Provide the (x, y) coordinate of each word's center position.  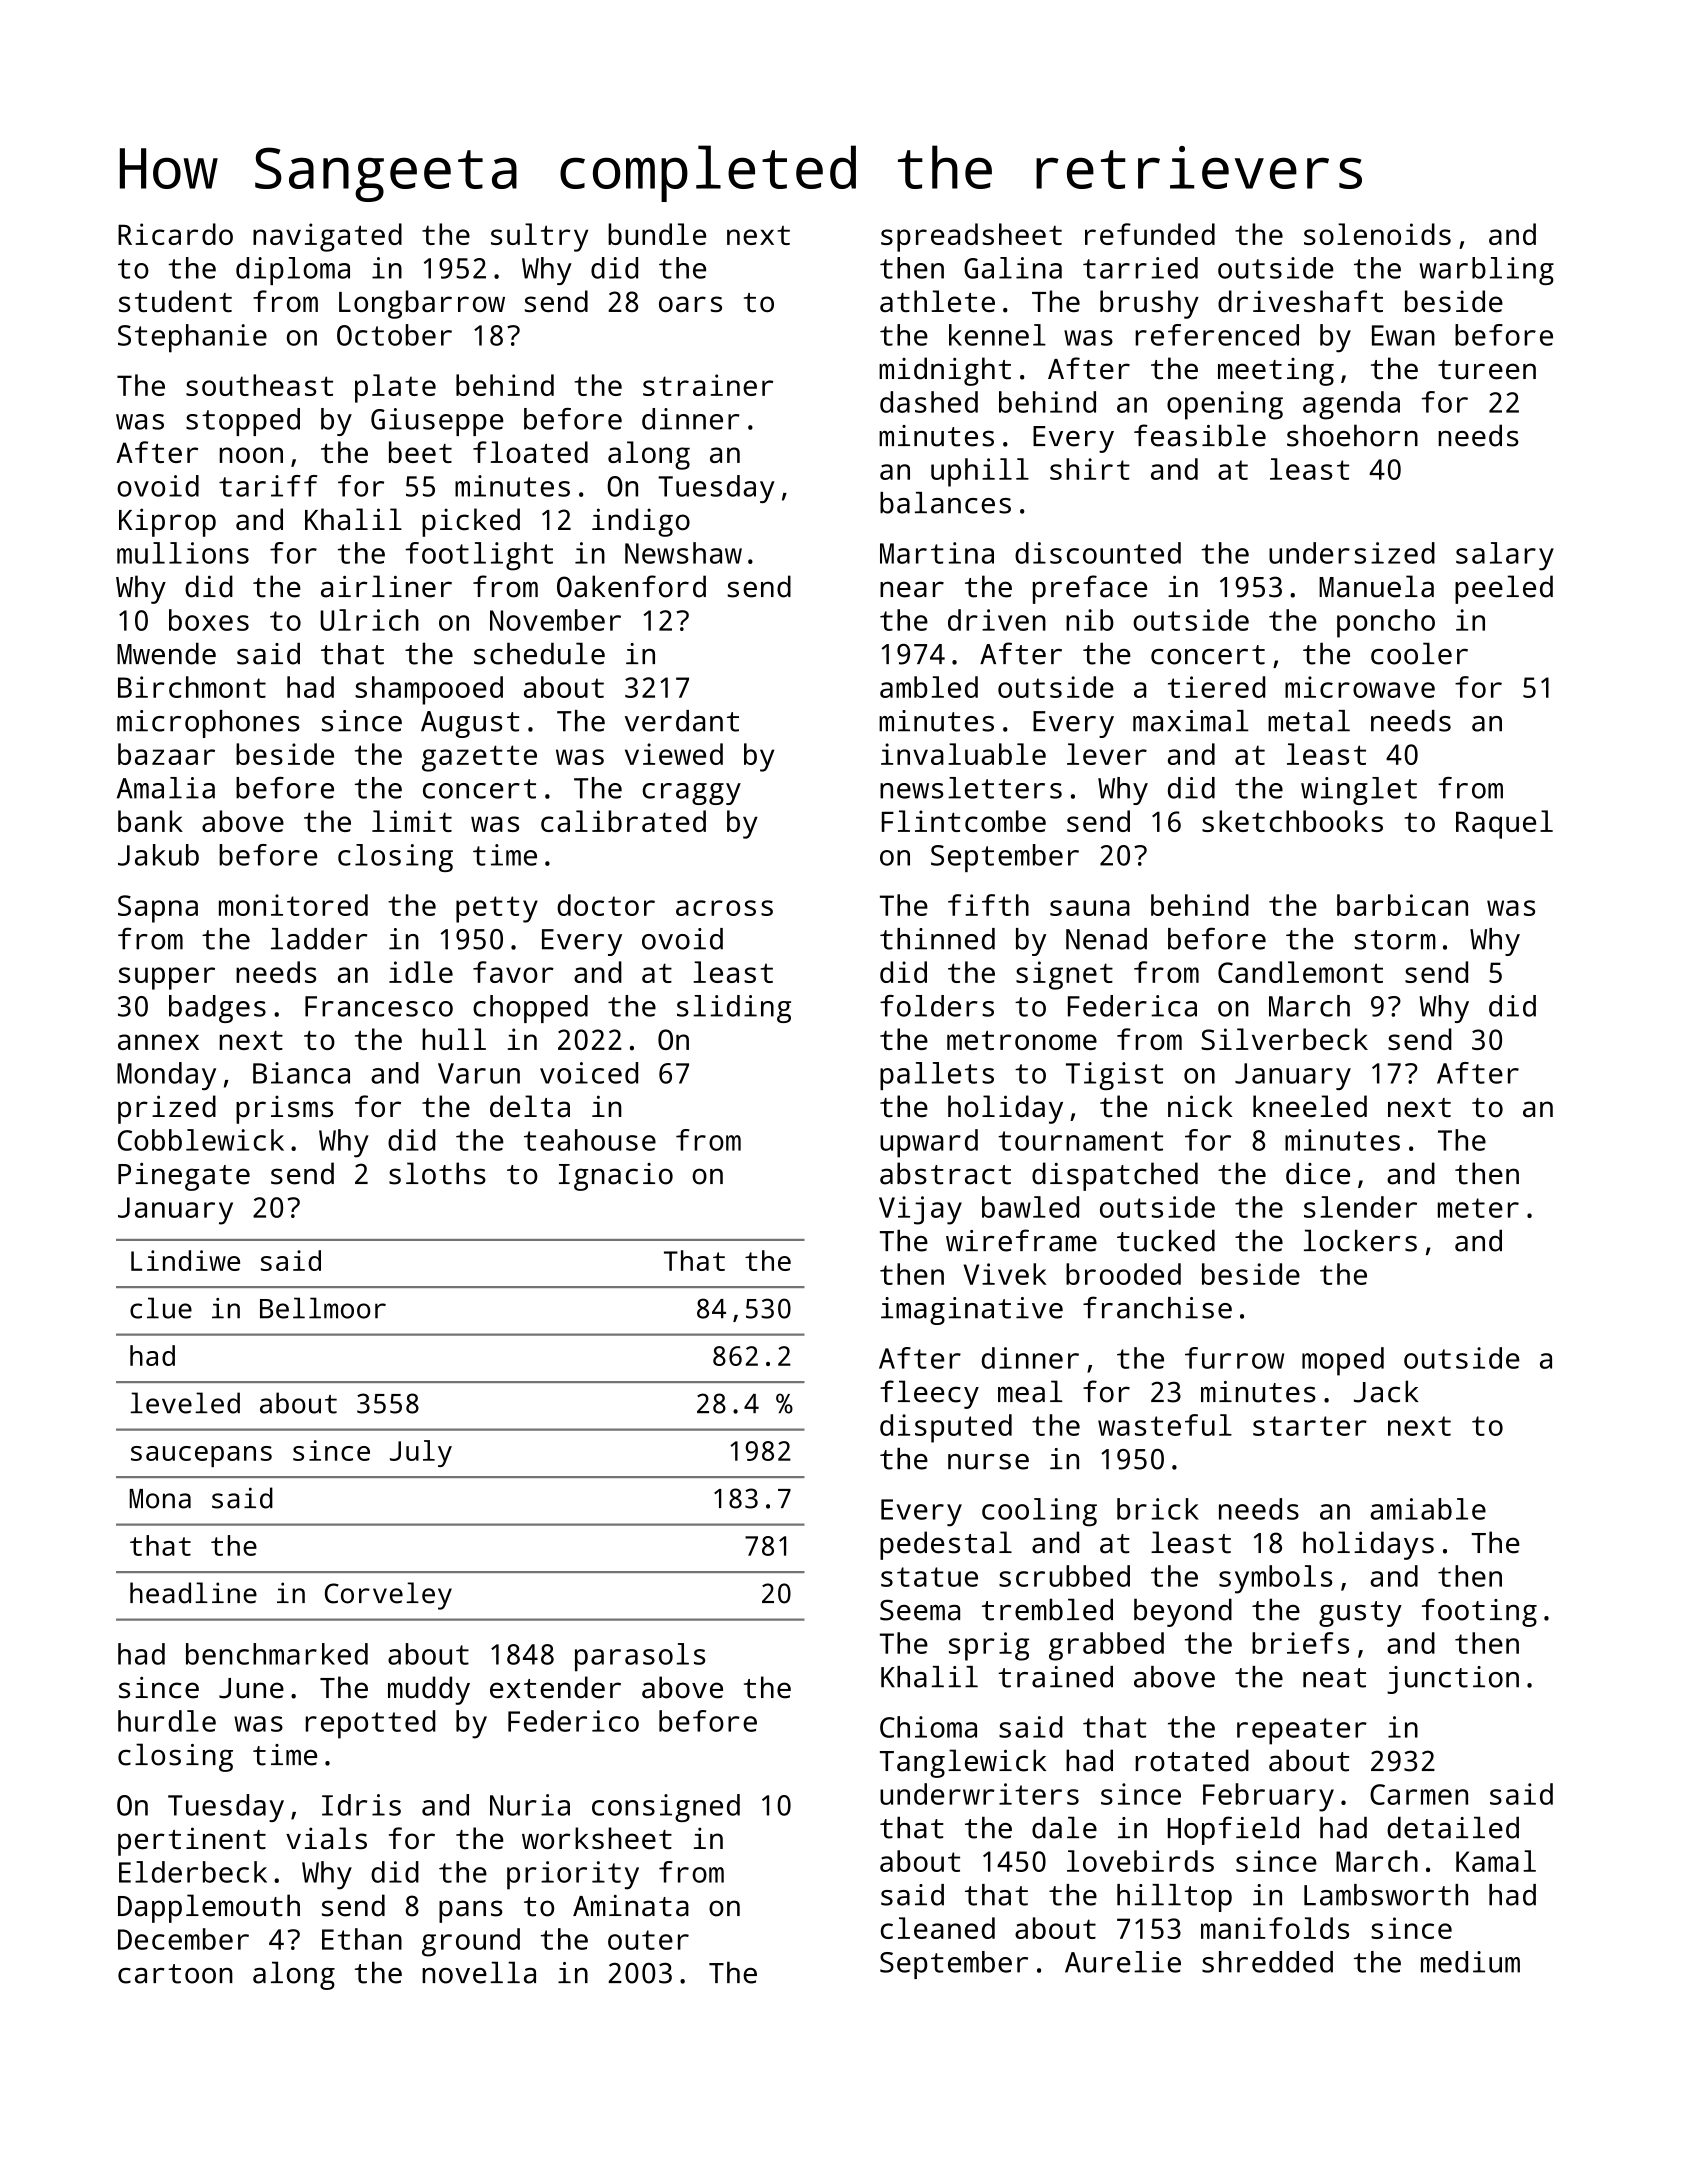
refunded (1150, 234)
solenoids (1377, 234)
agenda (1351, 405)
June (251, 1688)
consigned (666, 1808)
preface (1090, 589)
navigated (327, 237)
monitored (293, 905)
